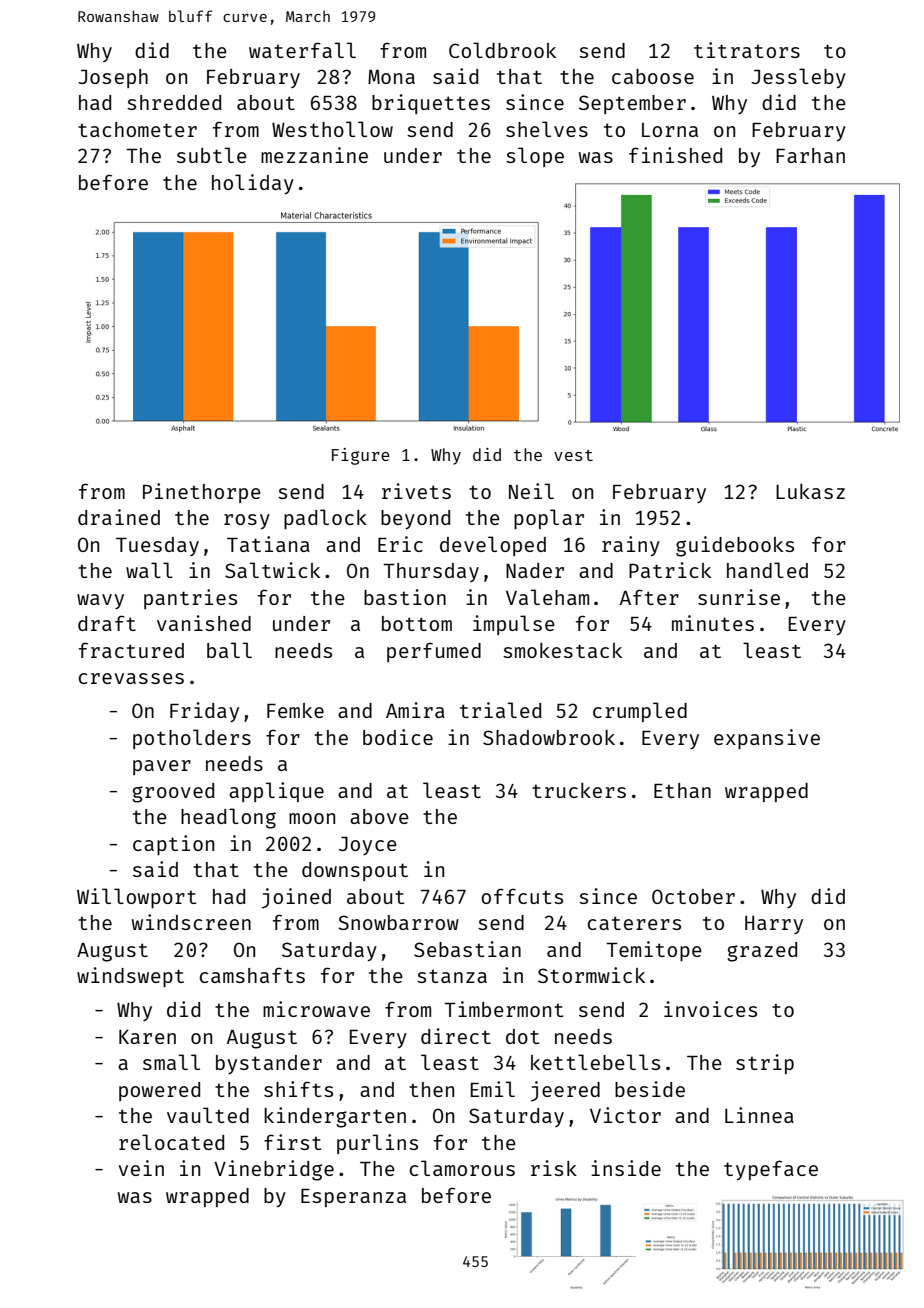 This document has width=924, height=1308. What do you see at coordinates (682, 790) in the document?
I see `Ethan` at bounding box center [682, 790].
